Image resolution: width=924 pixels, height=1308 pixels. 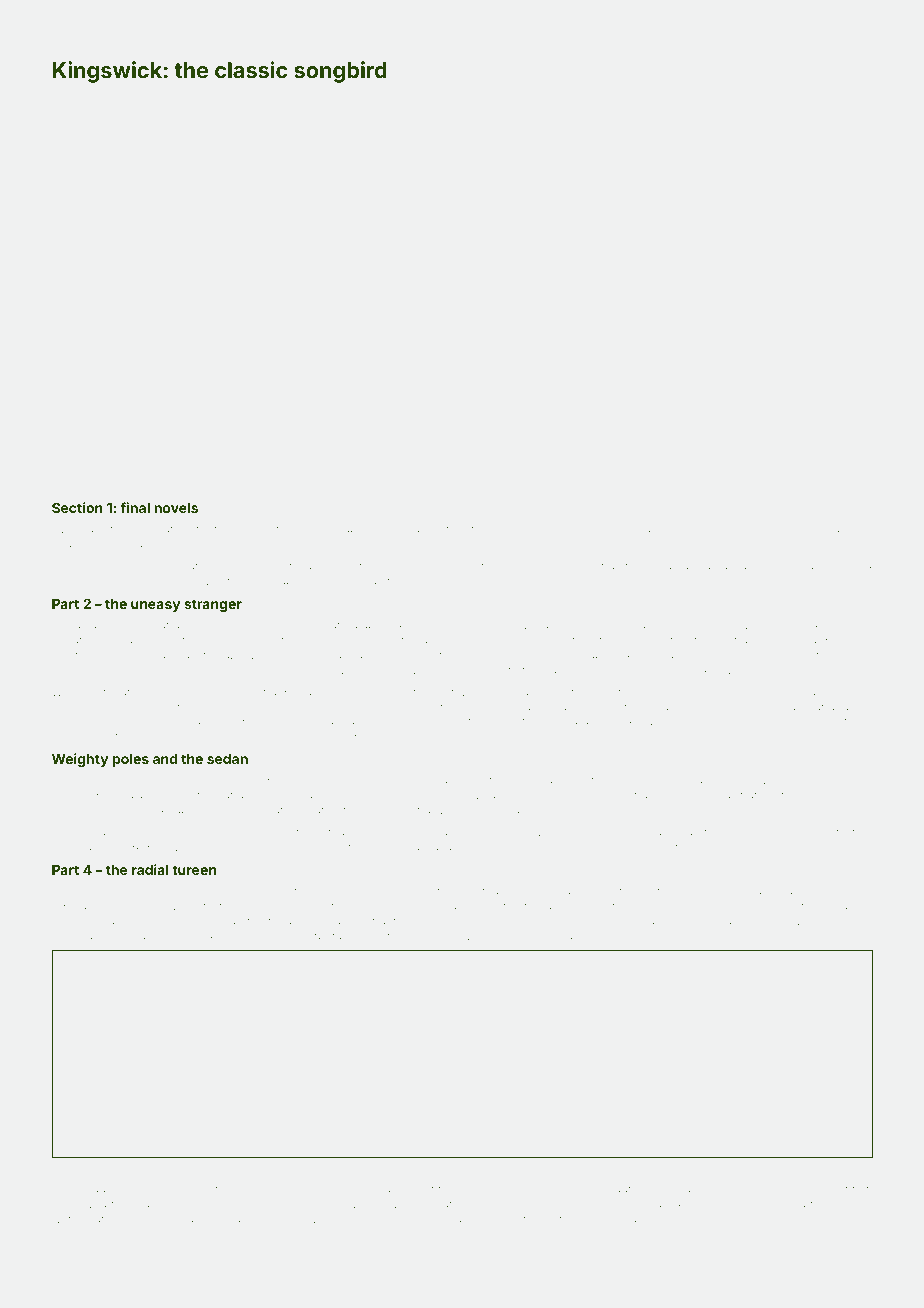 I want to click on Yewborough, so click(x=739, y=530).
